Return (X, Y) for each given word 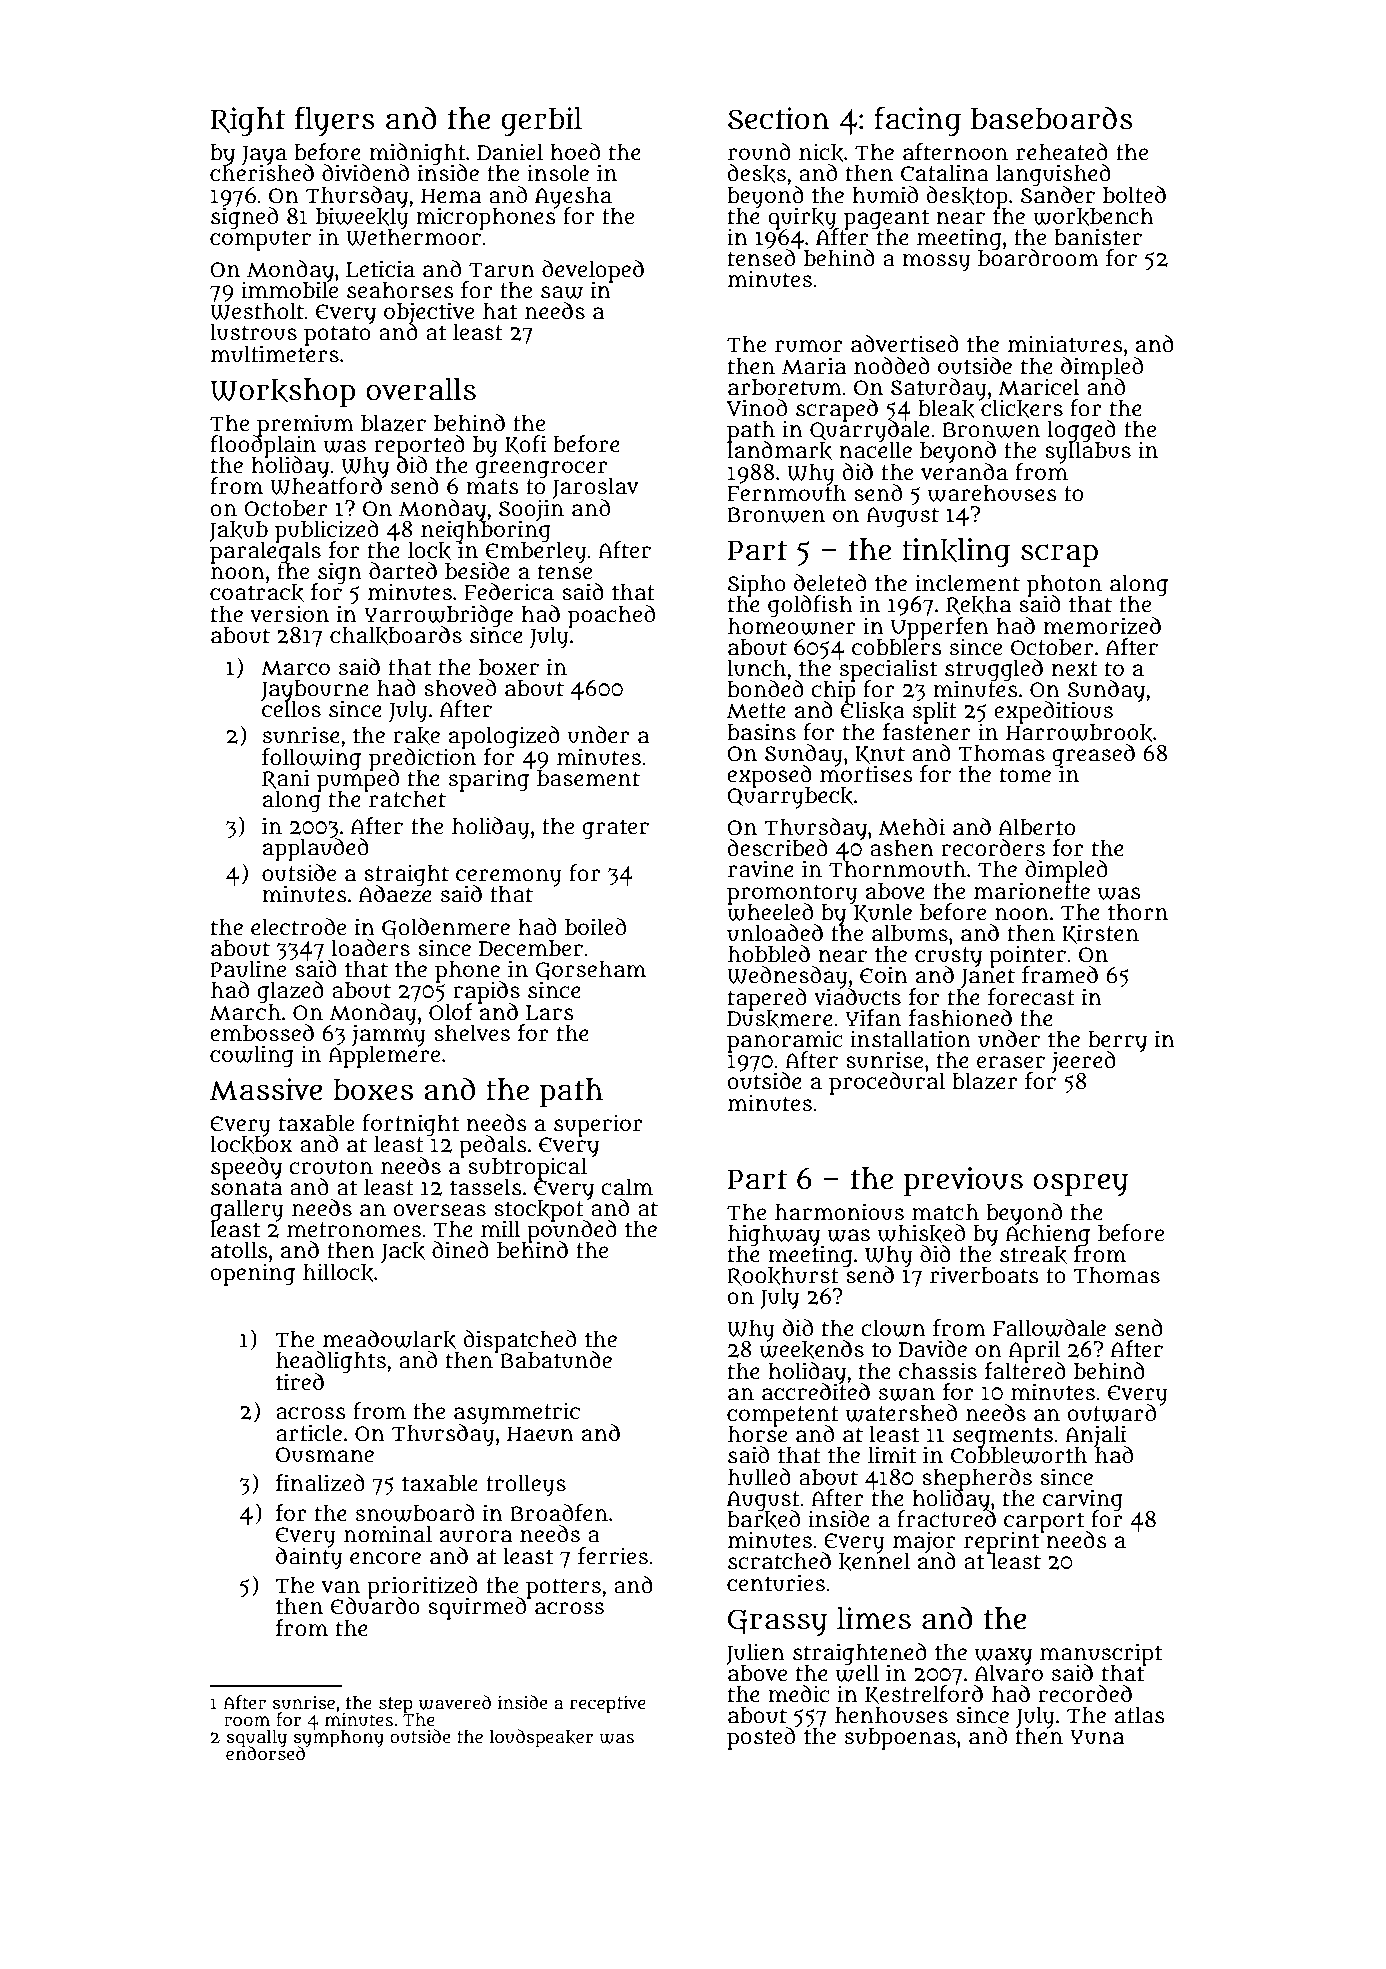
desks (756, 173)
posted (761, 1739)
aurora (476, 1536)
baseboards (1052, 118)
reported (419, 446)
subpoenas (900, 1739)
